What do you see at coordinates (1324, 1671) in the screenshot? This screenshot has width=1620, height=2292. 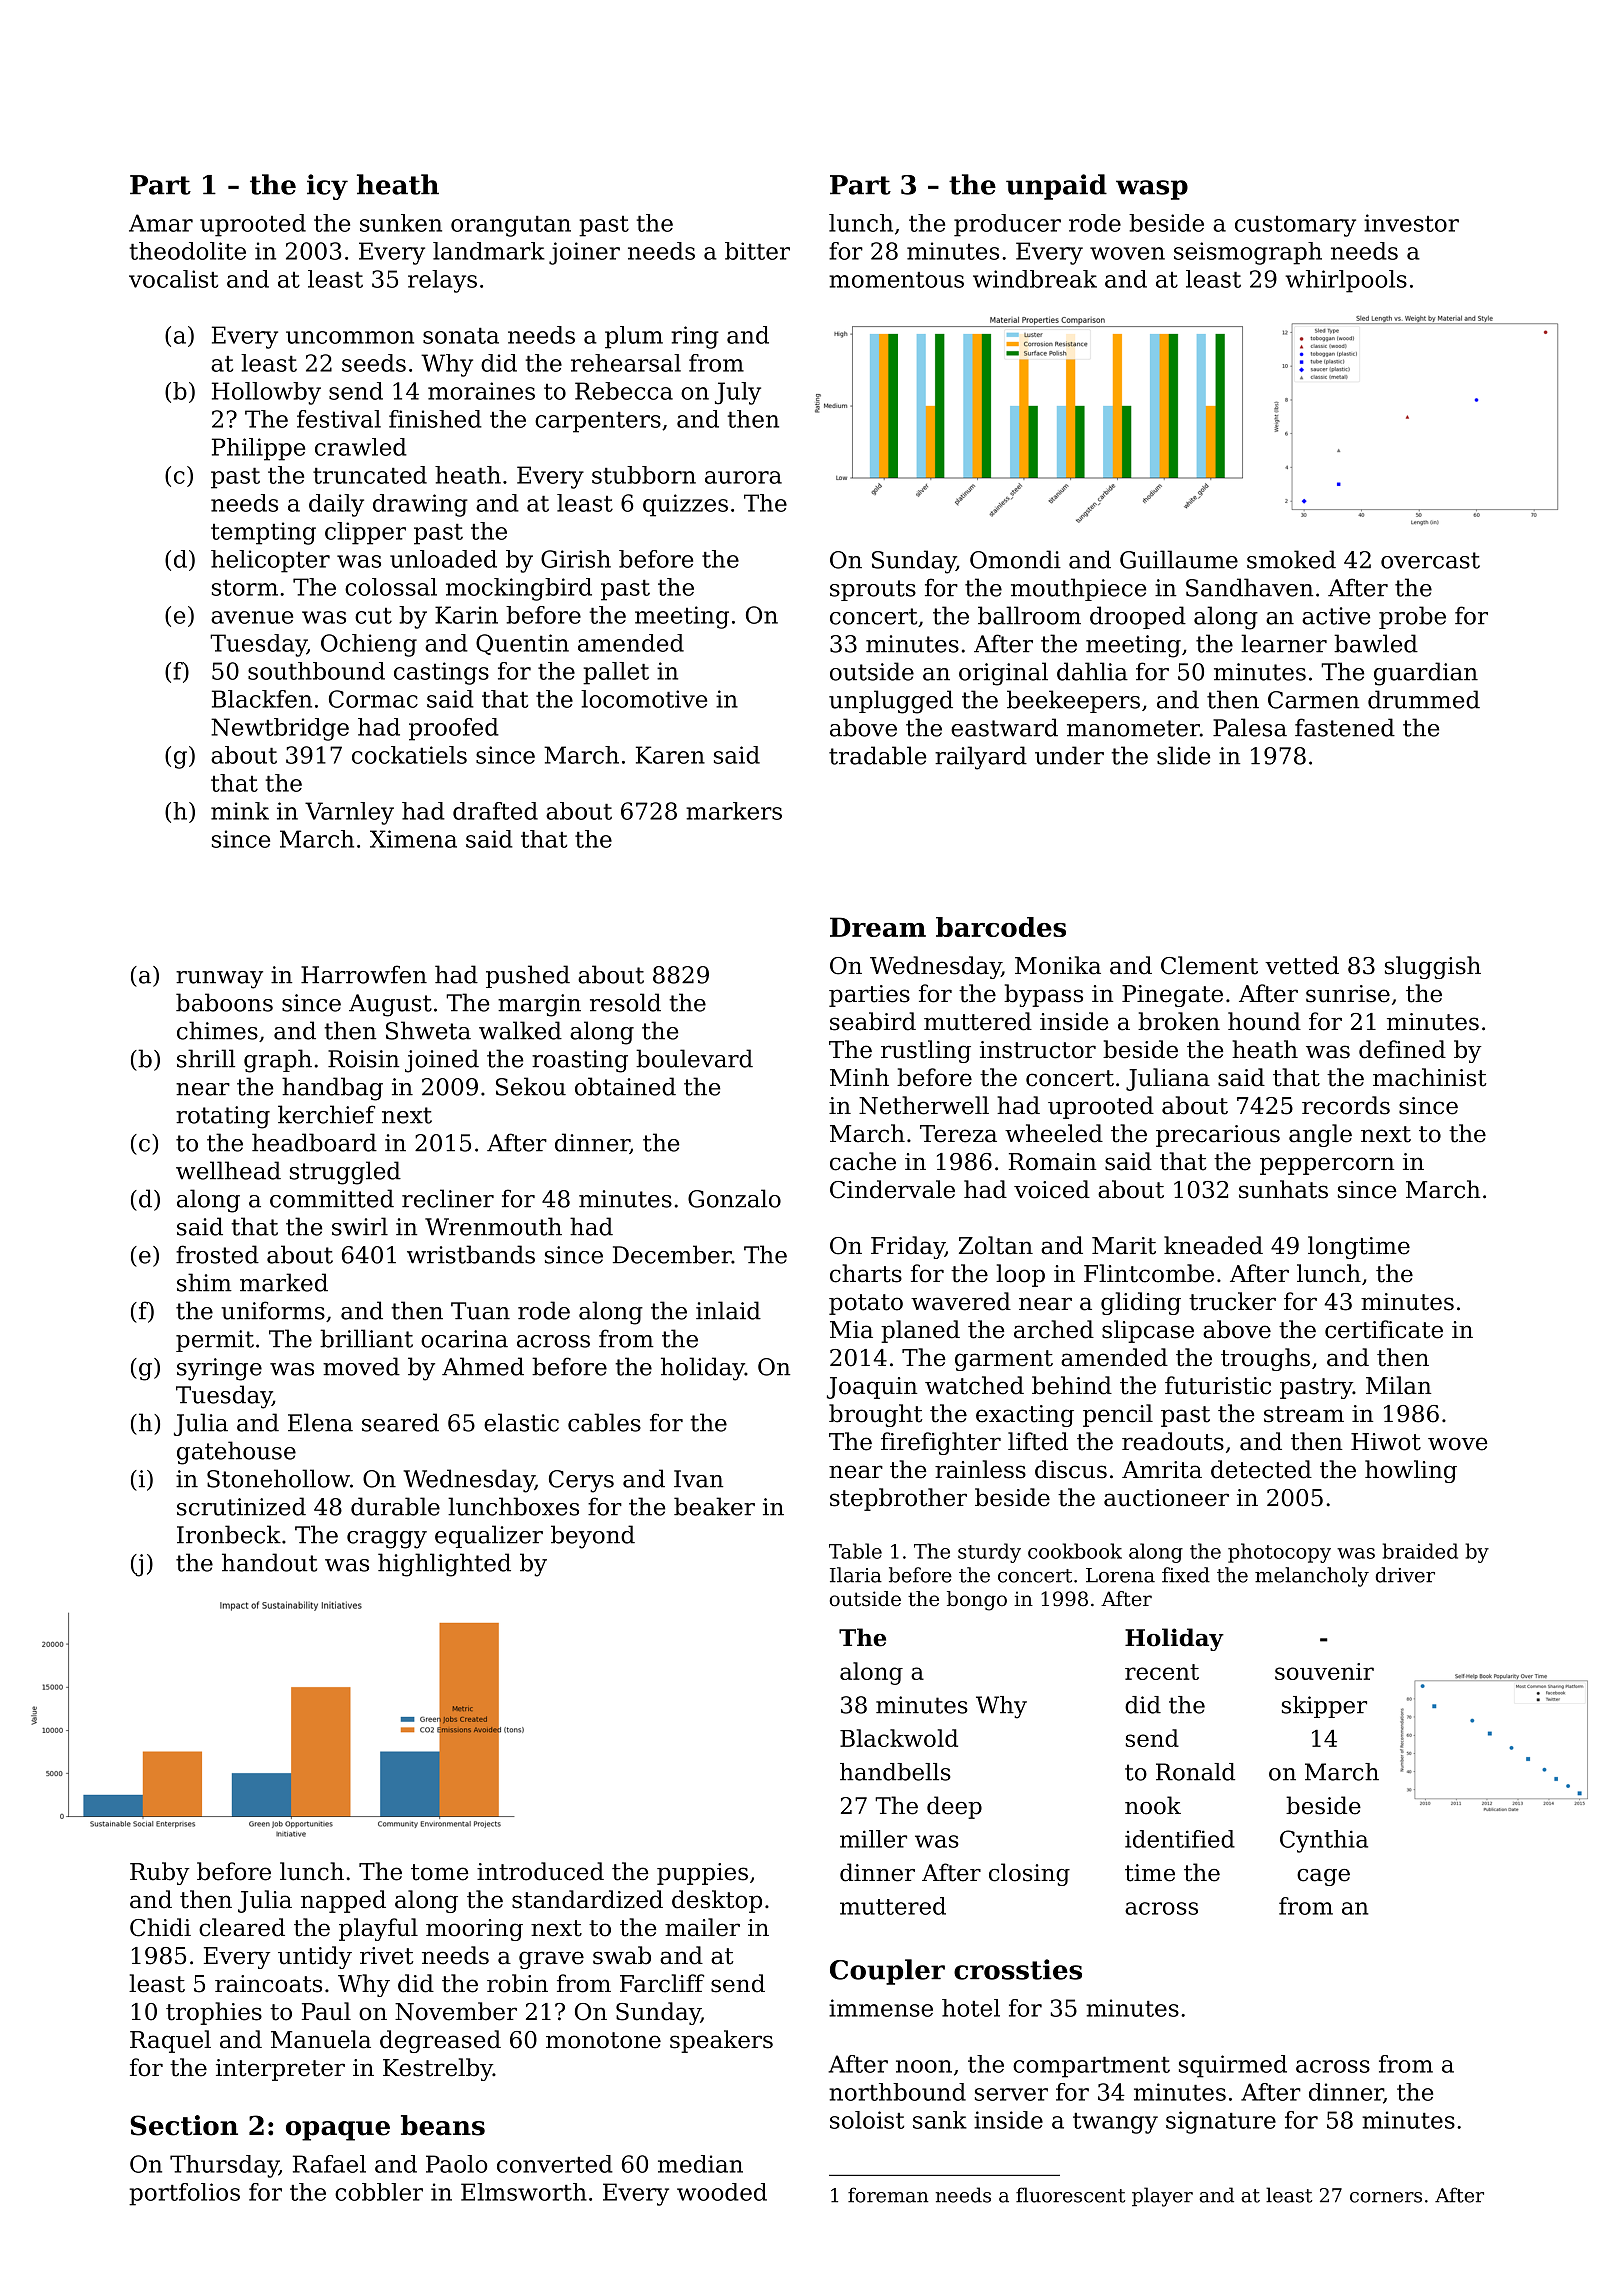 I see `souvenir` at bounding box center [1324, 1671].
